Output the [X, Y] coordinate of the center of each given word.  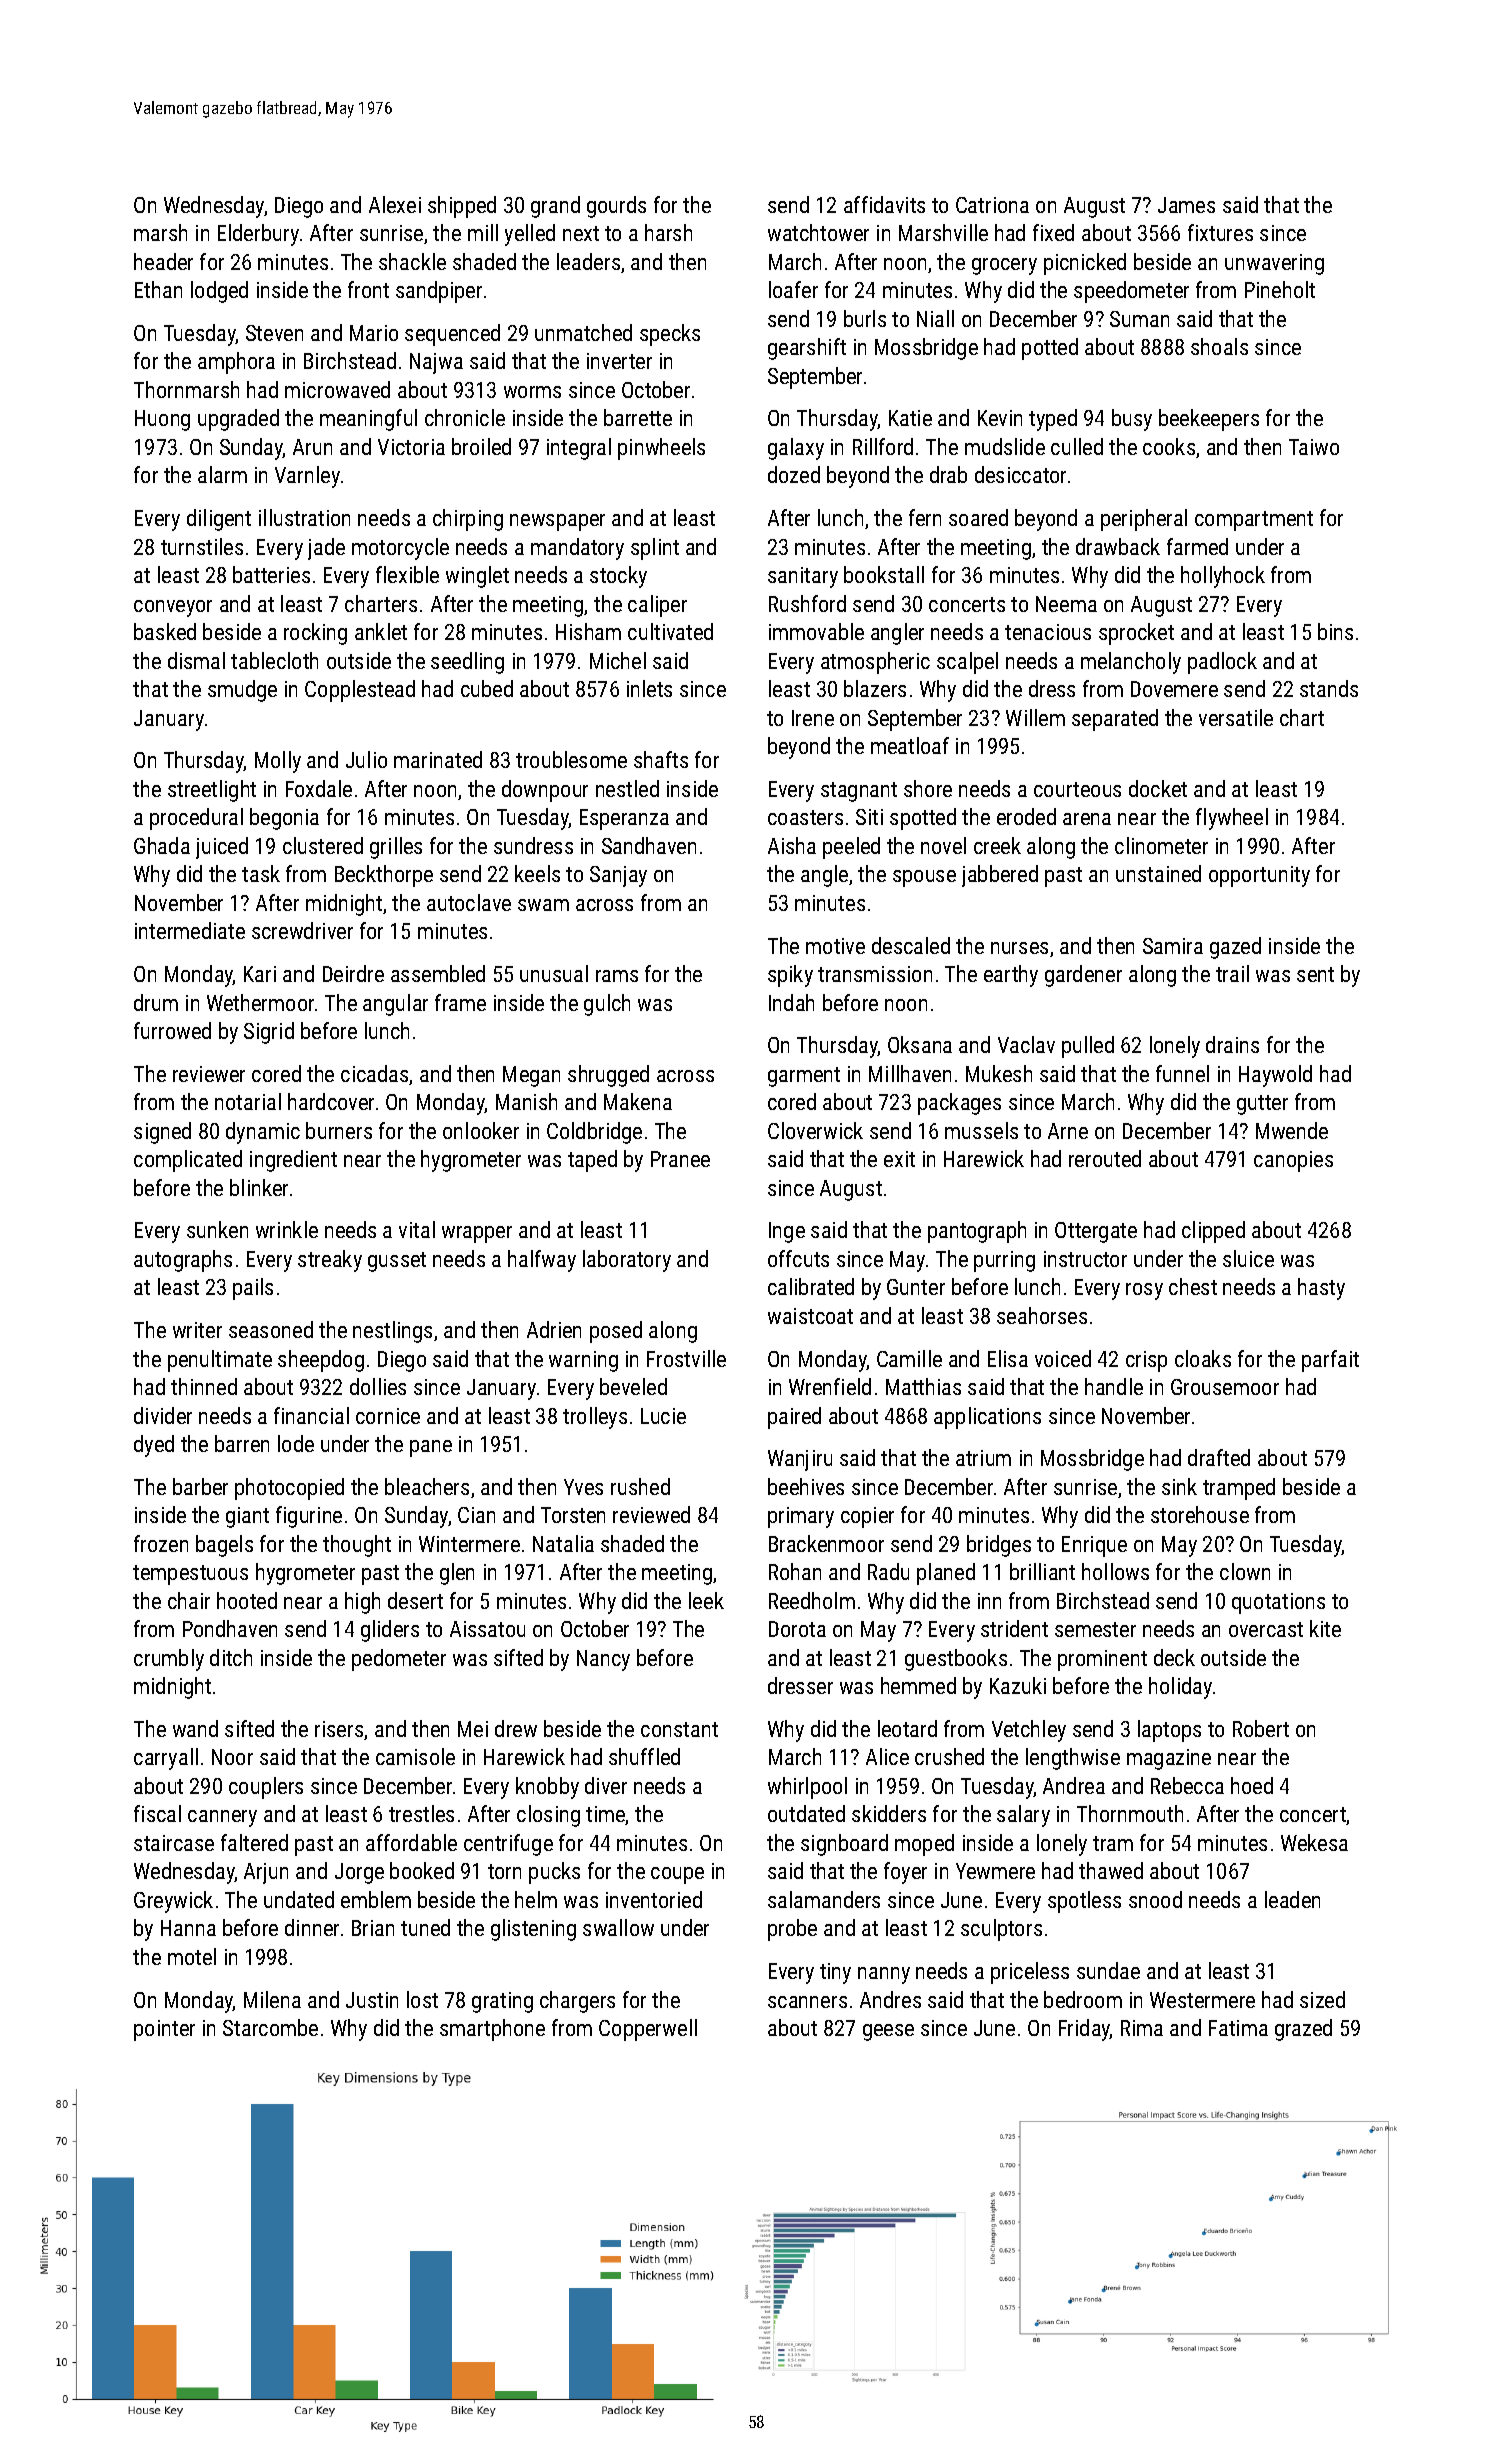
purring [1004, 1261]
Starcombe [270, 2027]
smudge [242, 691]
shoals [1219, 346]
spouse [924, 878]
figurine [309, 1517]
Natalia [563, 1543]
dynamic [263, 1133]
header [163, 261]
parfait [1330, 1361]
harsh [668, 232]
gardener [1083, 976]
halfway [542, 1261]
